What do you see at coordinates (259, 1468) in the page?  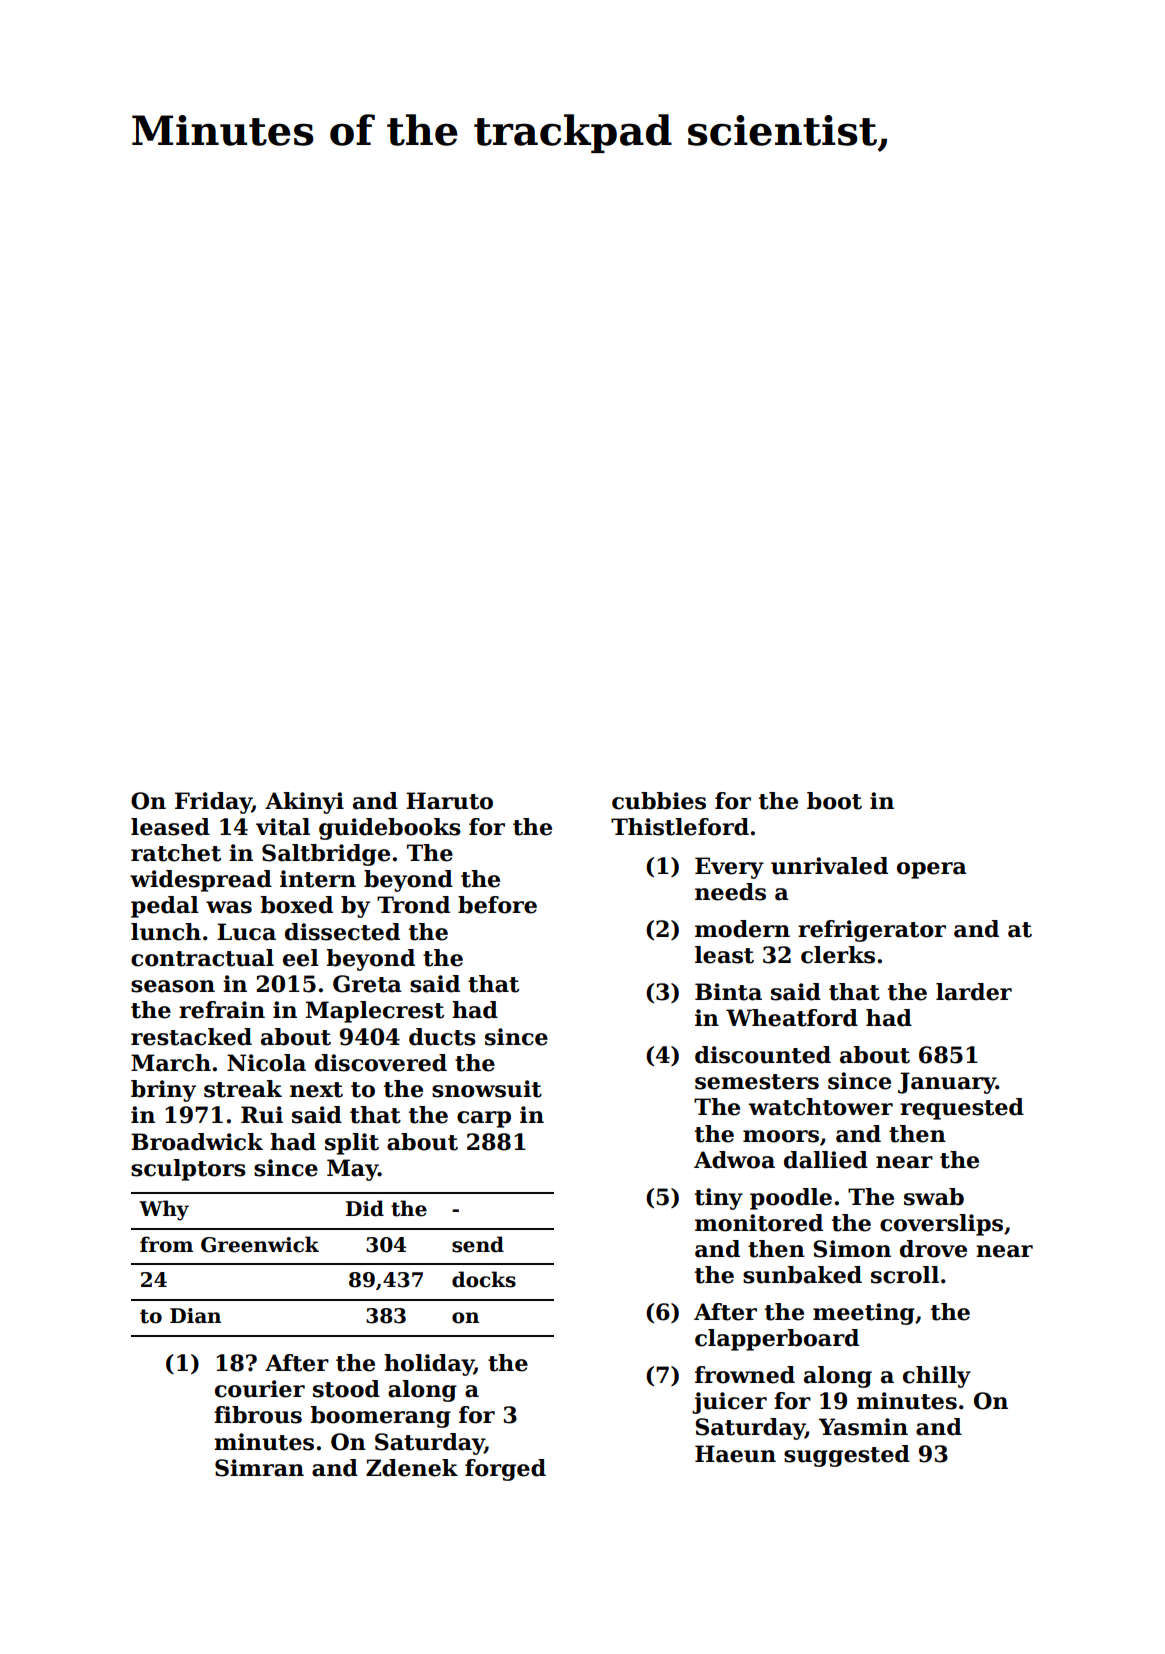 I see `Simran` at bounding box center [259, 1468].
